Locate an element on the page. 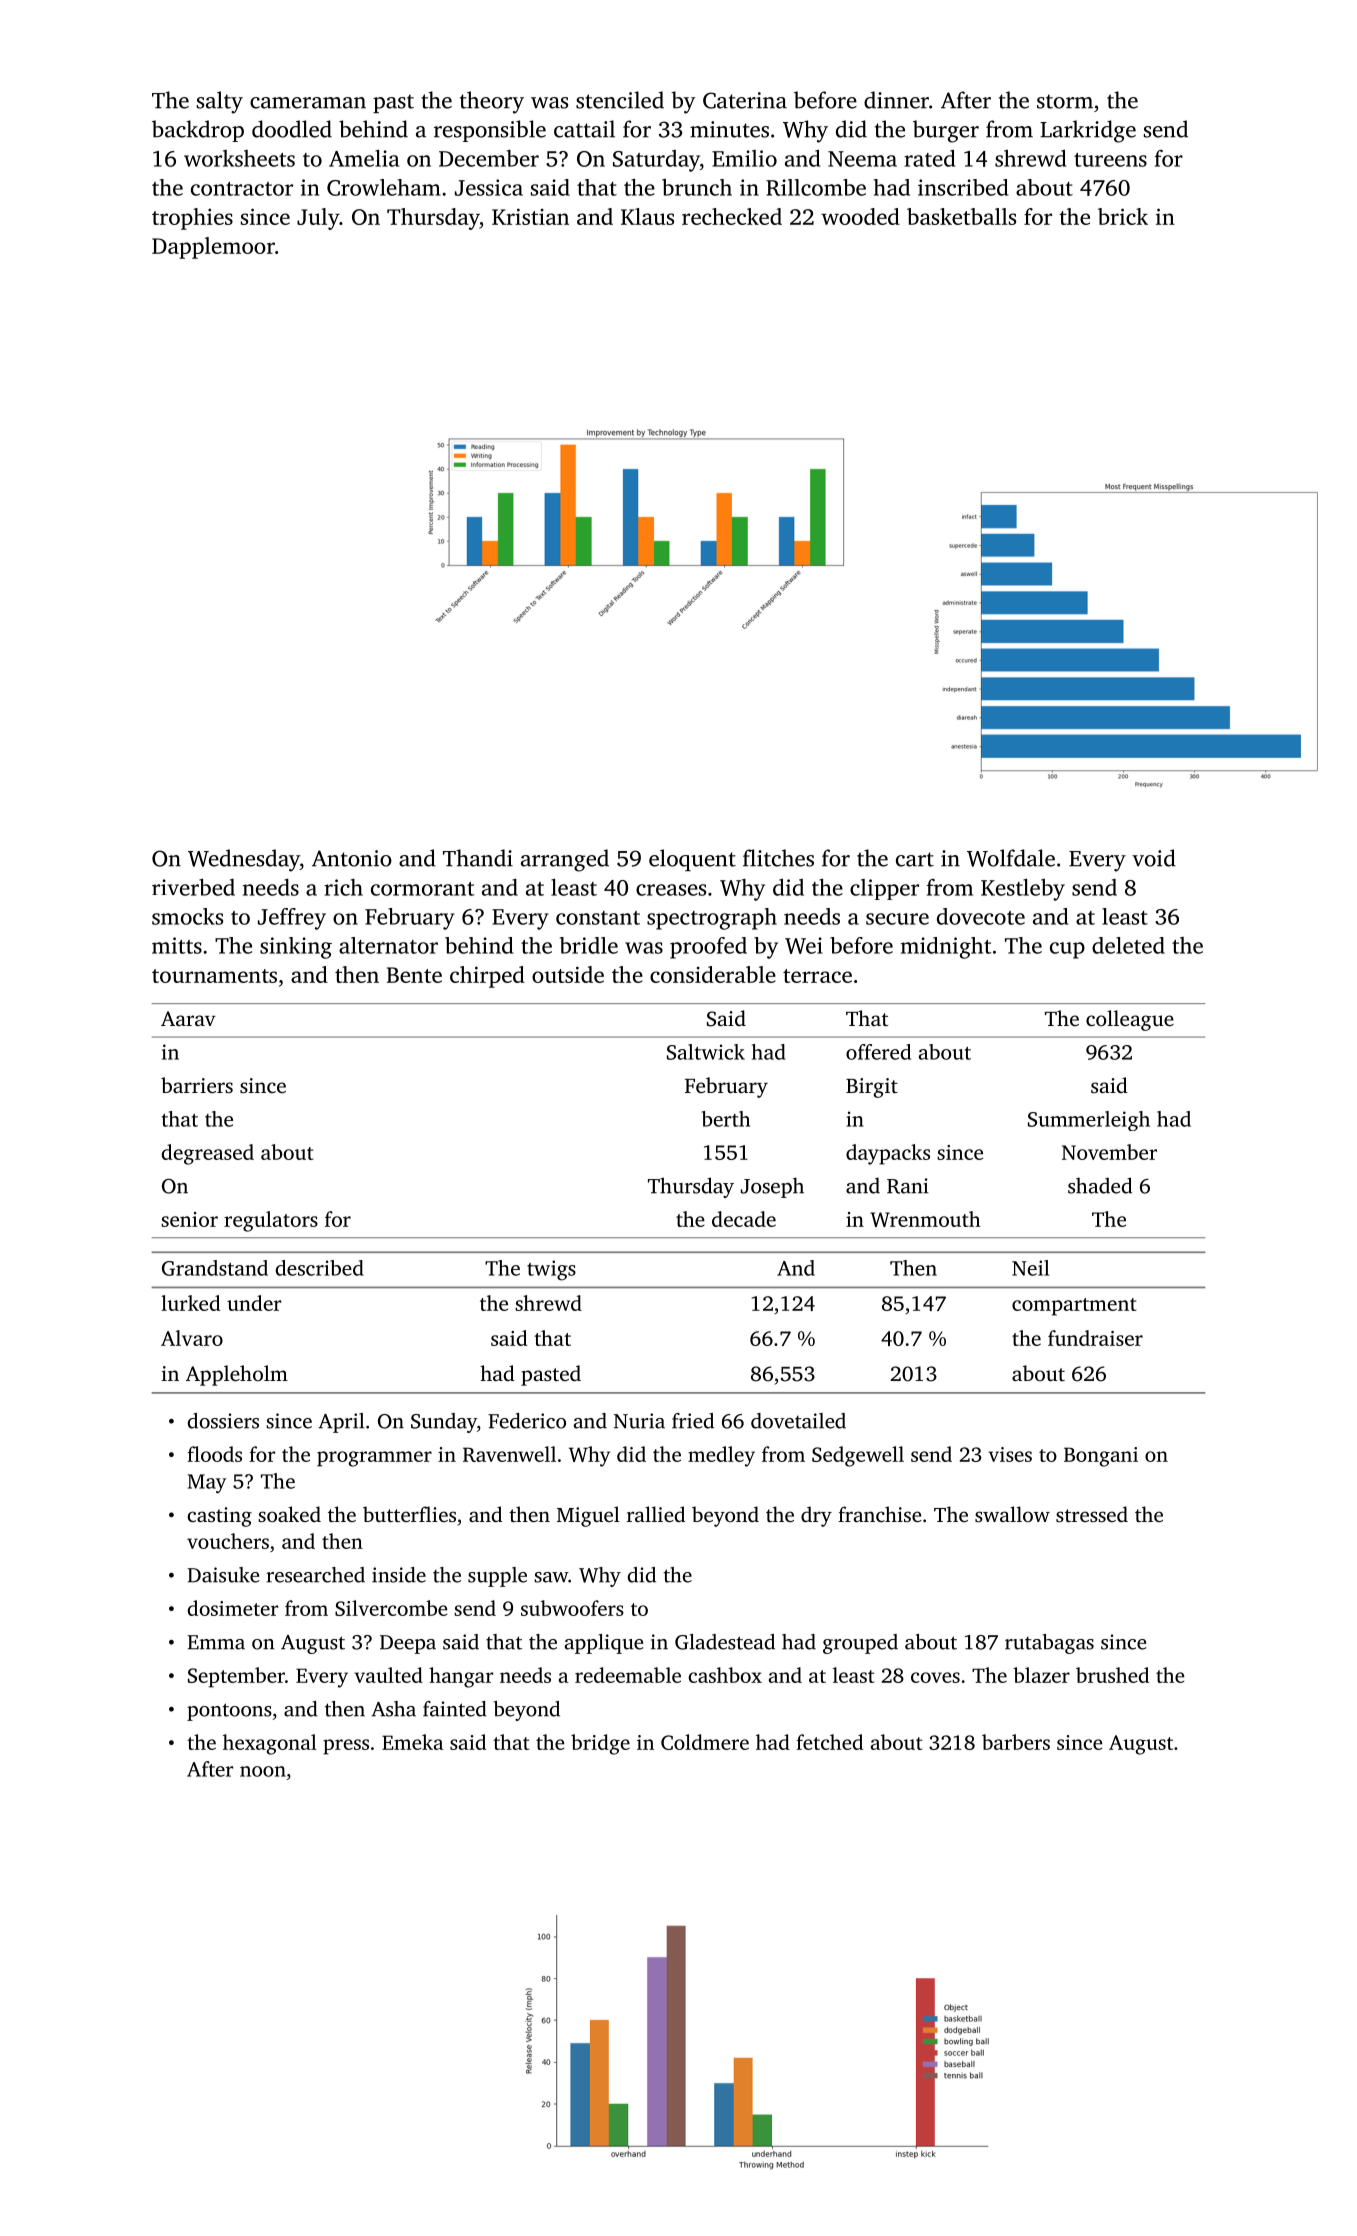 This image has height=2236, width=1357. bridge is located at coordinates (600, 1744).
